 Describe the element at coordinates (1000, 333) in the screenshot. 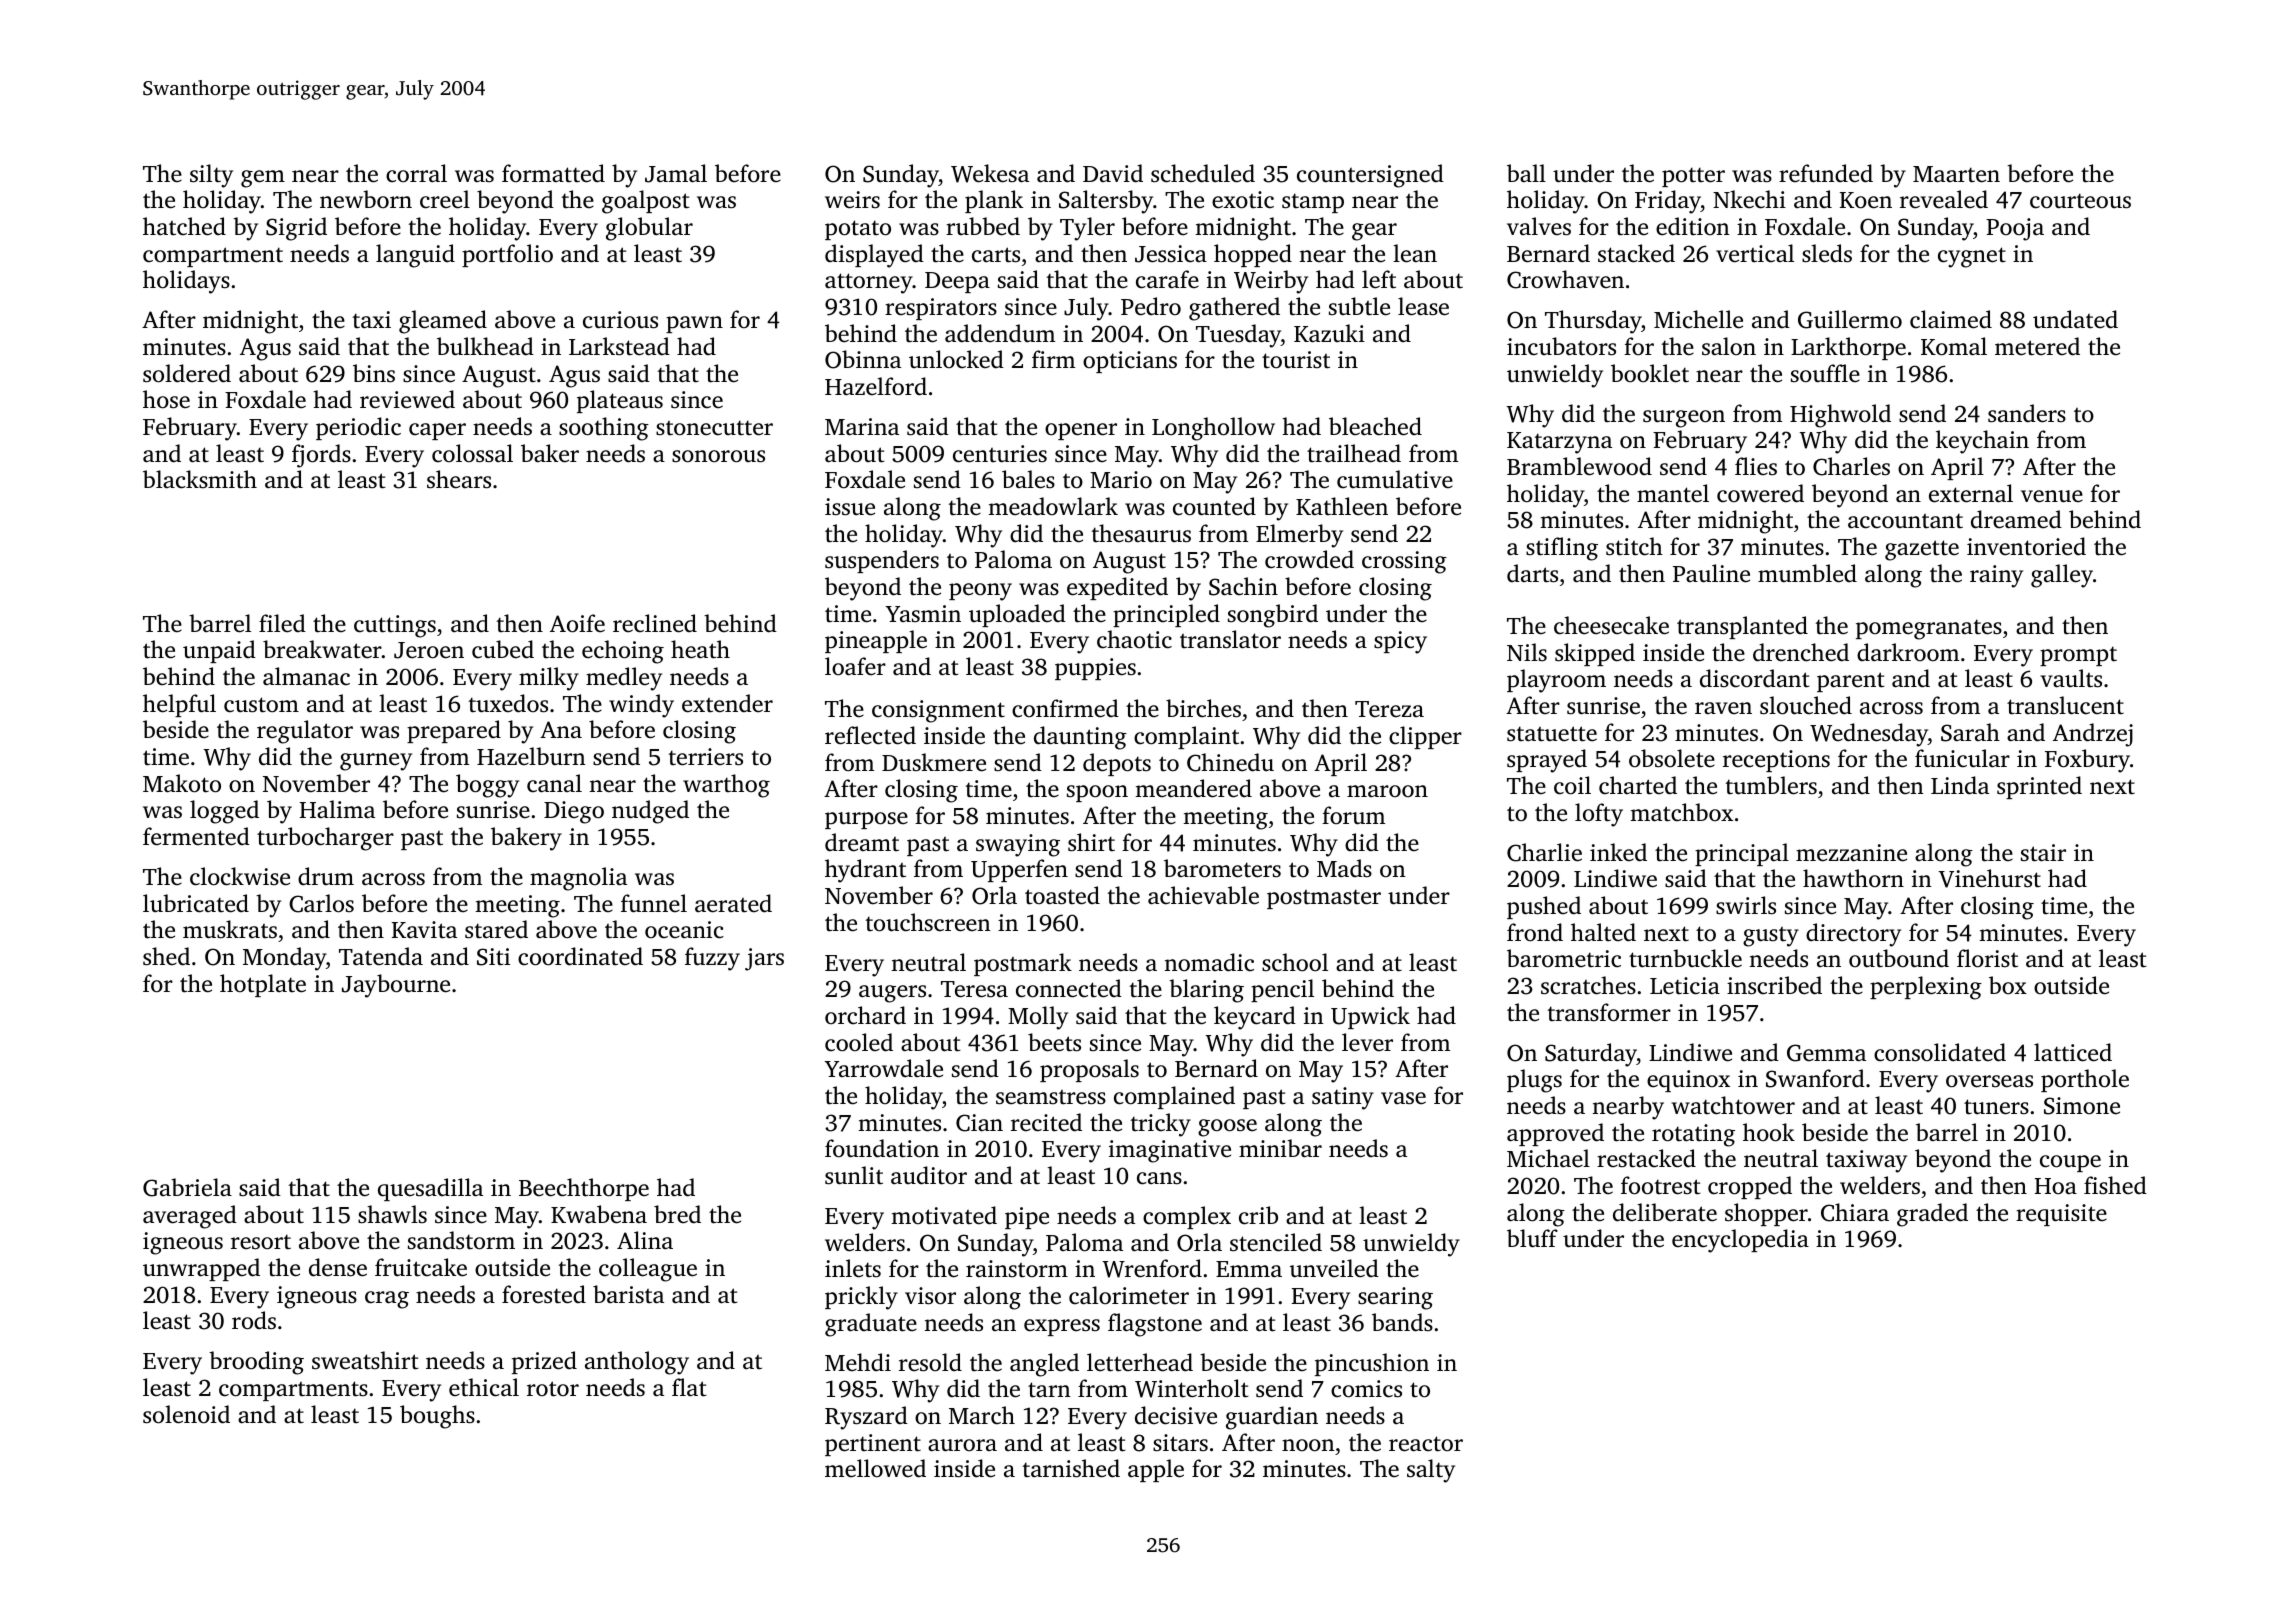

I see `addendum` at that location.
